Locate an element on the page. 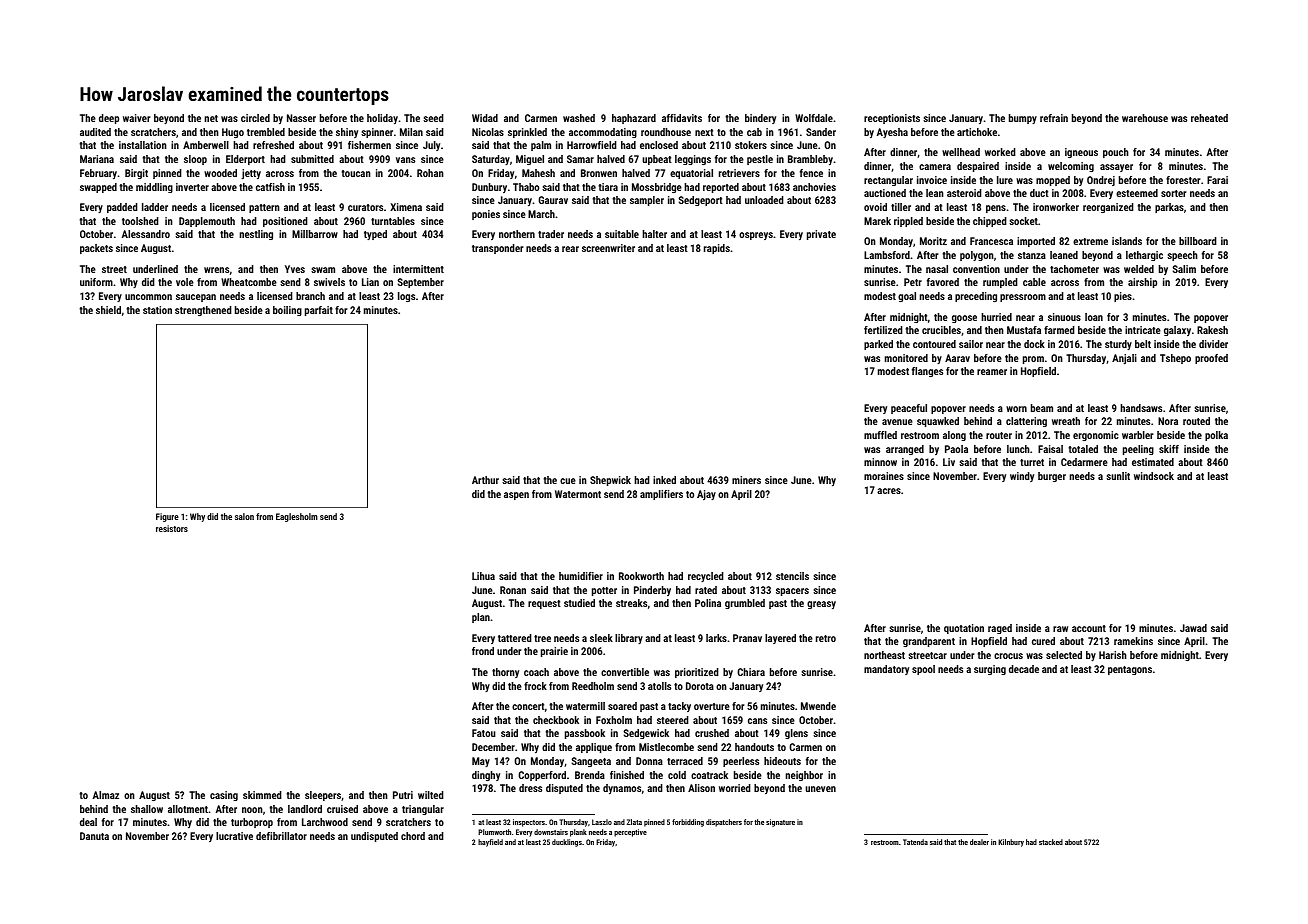  stencils is located at coordinates (792, 576).
